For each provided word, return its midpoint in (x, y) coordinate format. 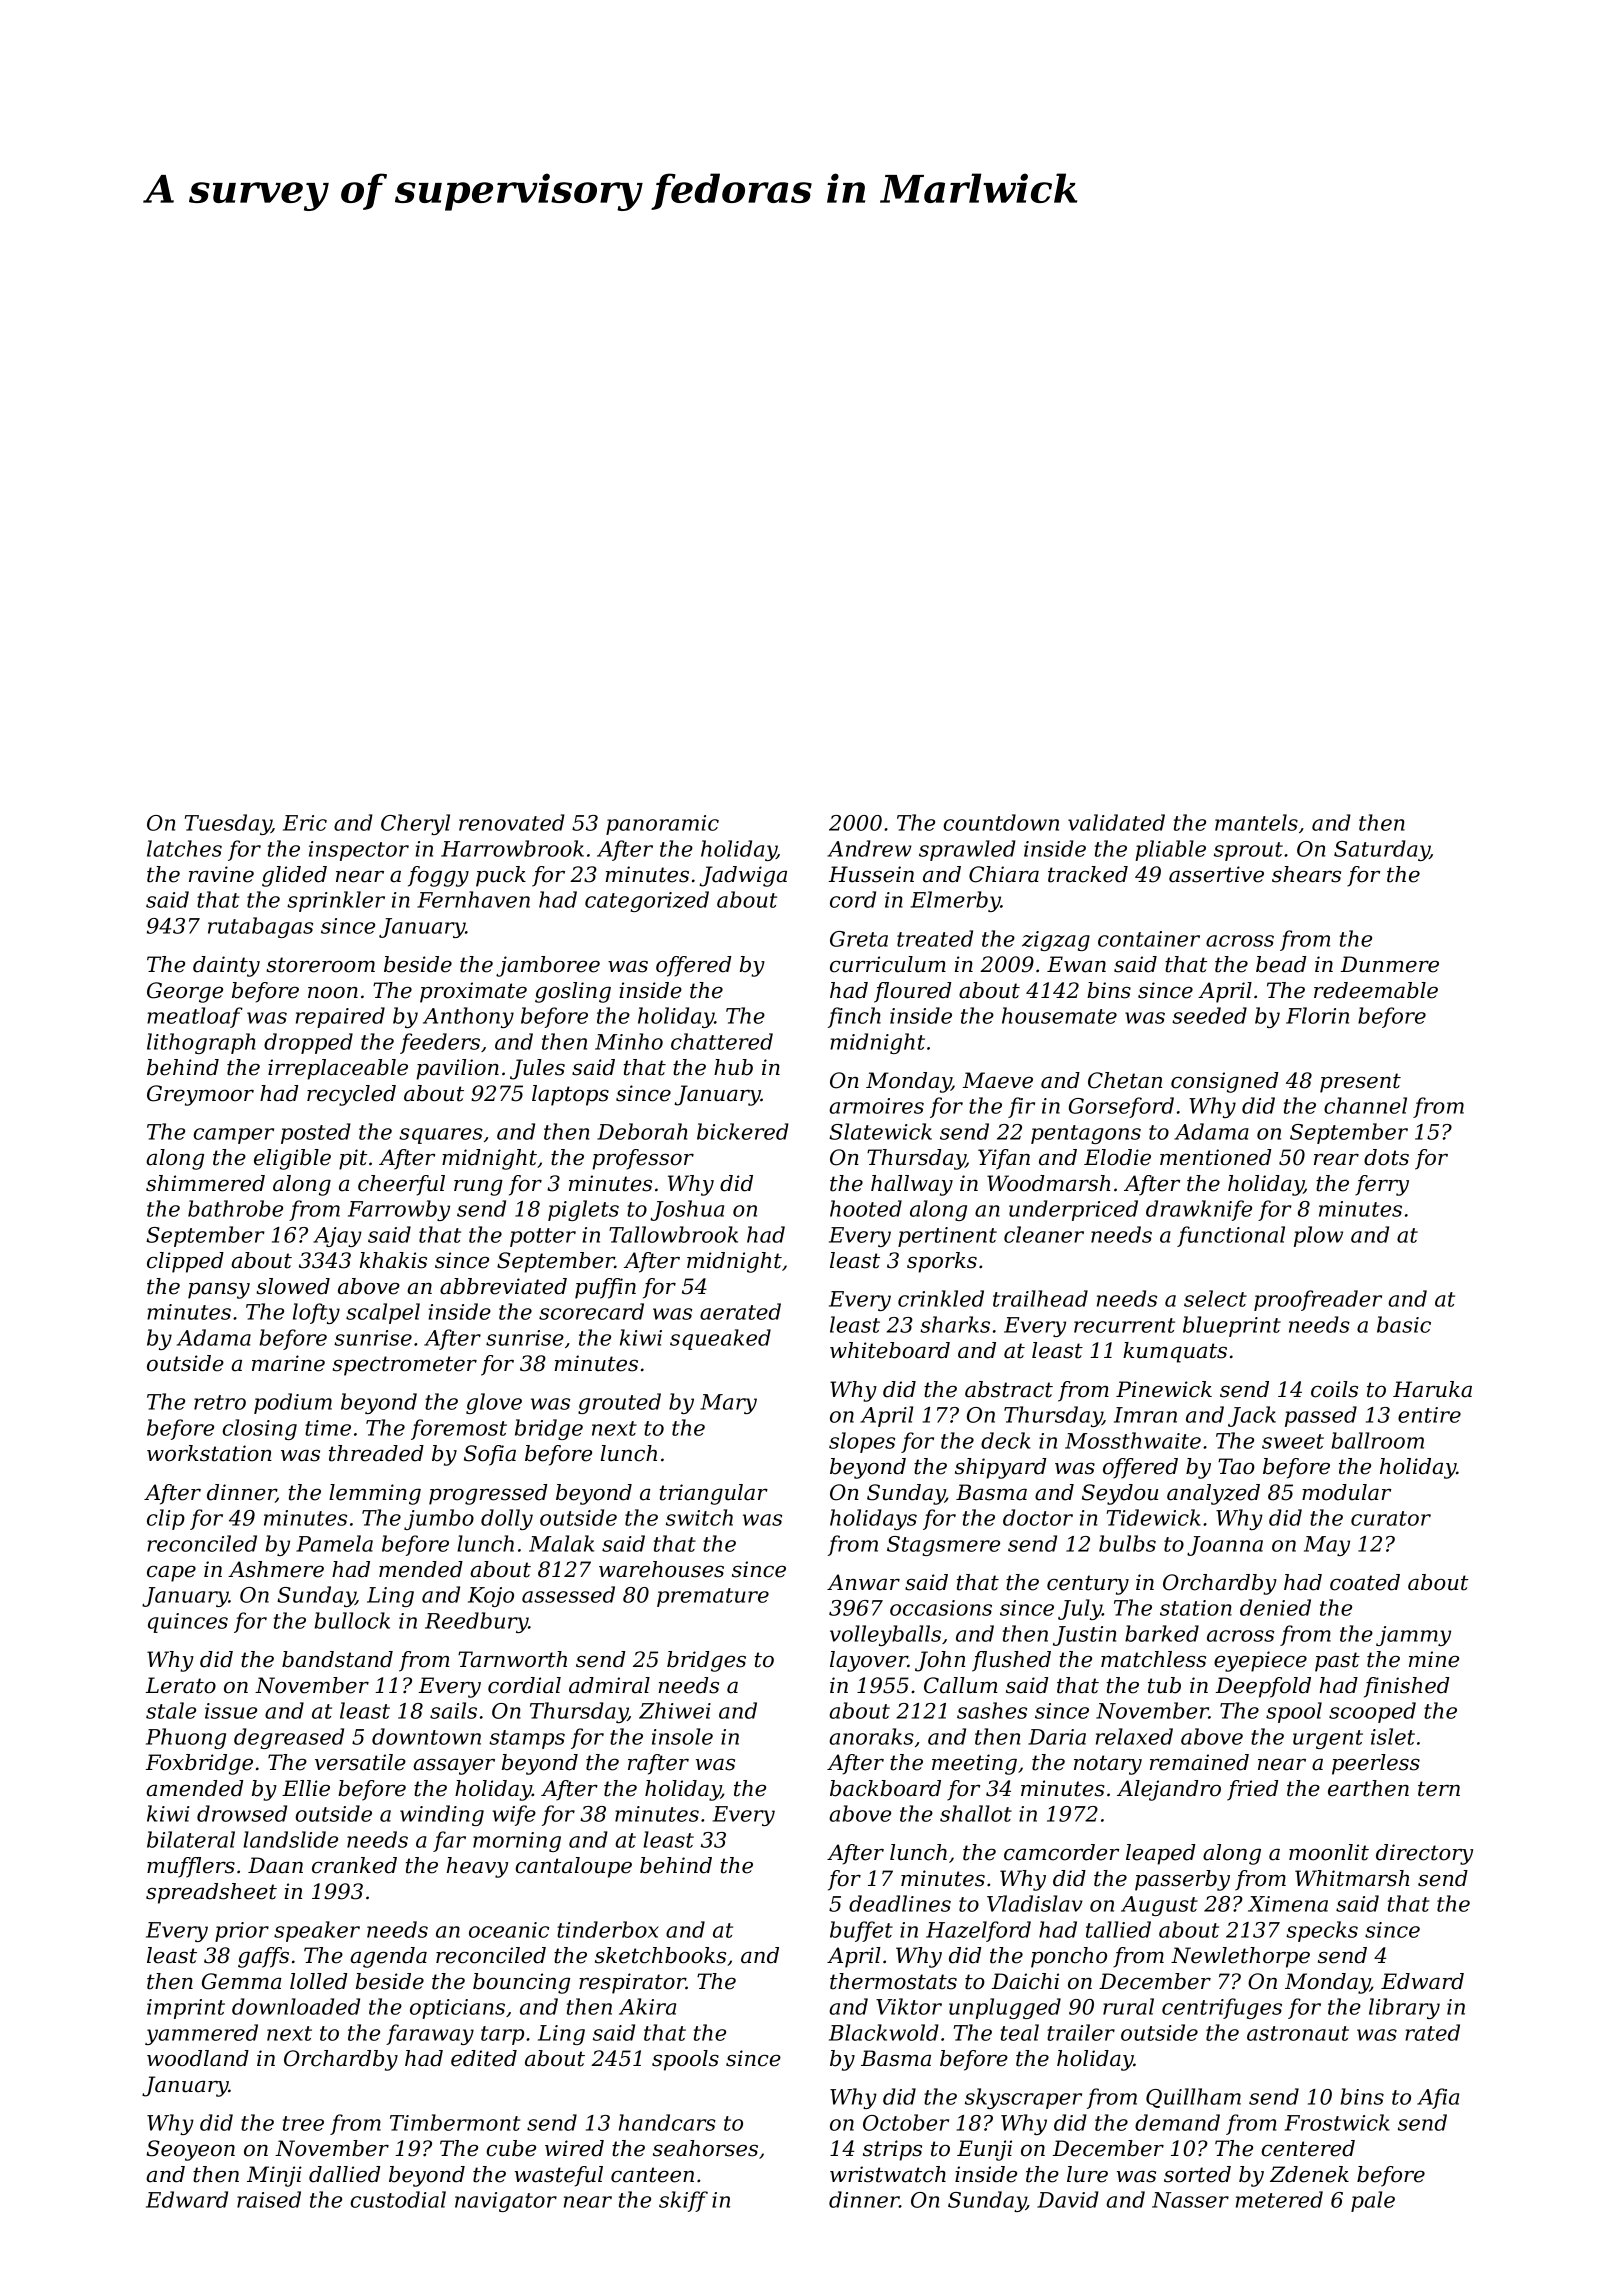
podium (293, 1403)
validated (1116, 822)
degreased (289, 1738)
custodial (398, 2199)
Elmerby (956, 901)
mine (1434, 1659)
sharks (955, 1324)
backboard (885, 1788)
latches (184, 848)
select (1215, 1298)
